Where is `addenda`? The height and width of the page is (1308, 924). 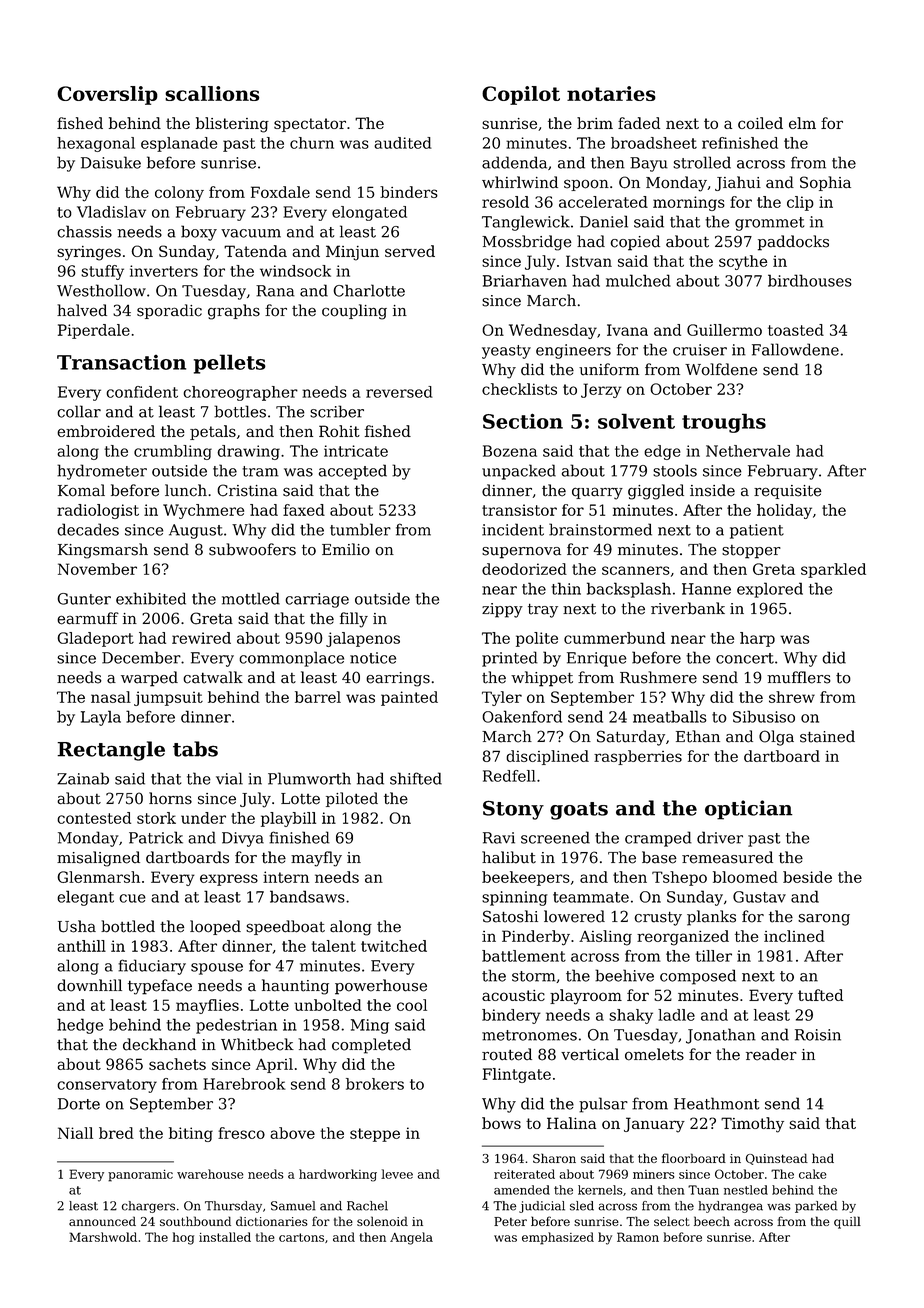 addenda is located at coordinates (514, 162).
